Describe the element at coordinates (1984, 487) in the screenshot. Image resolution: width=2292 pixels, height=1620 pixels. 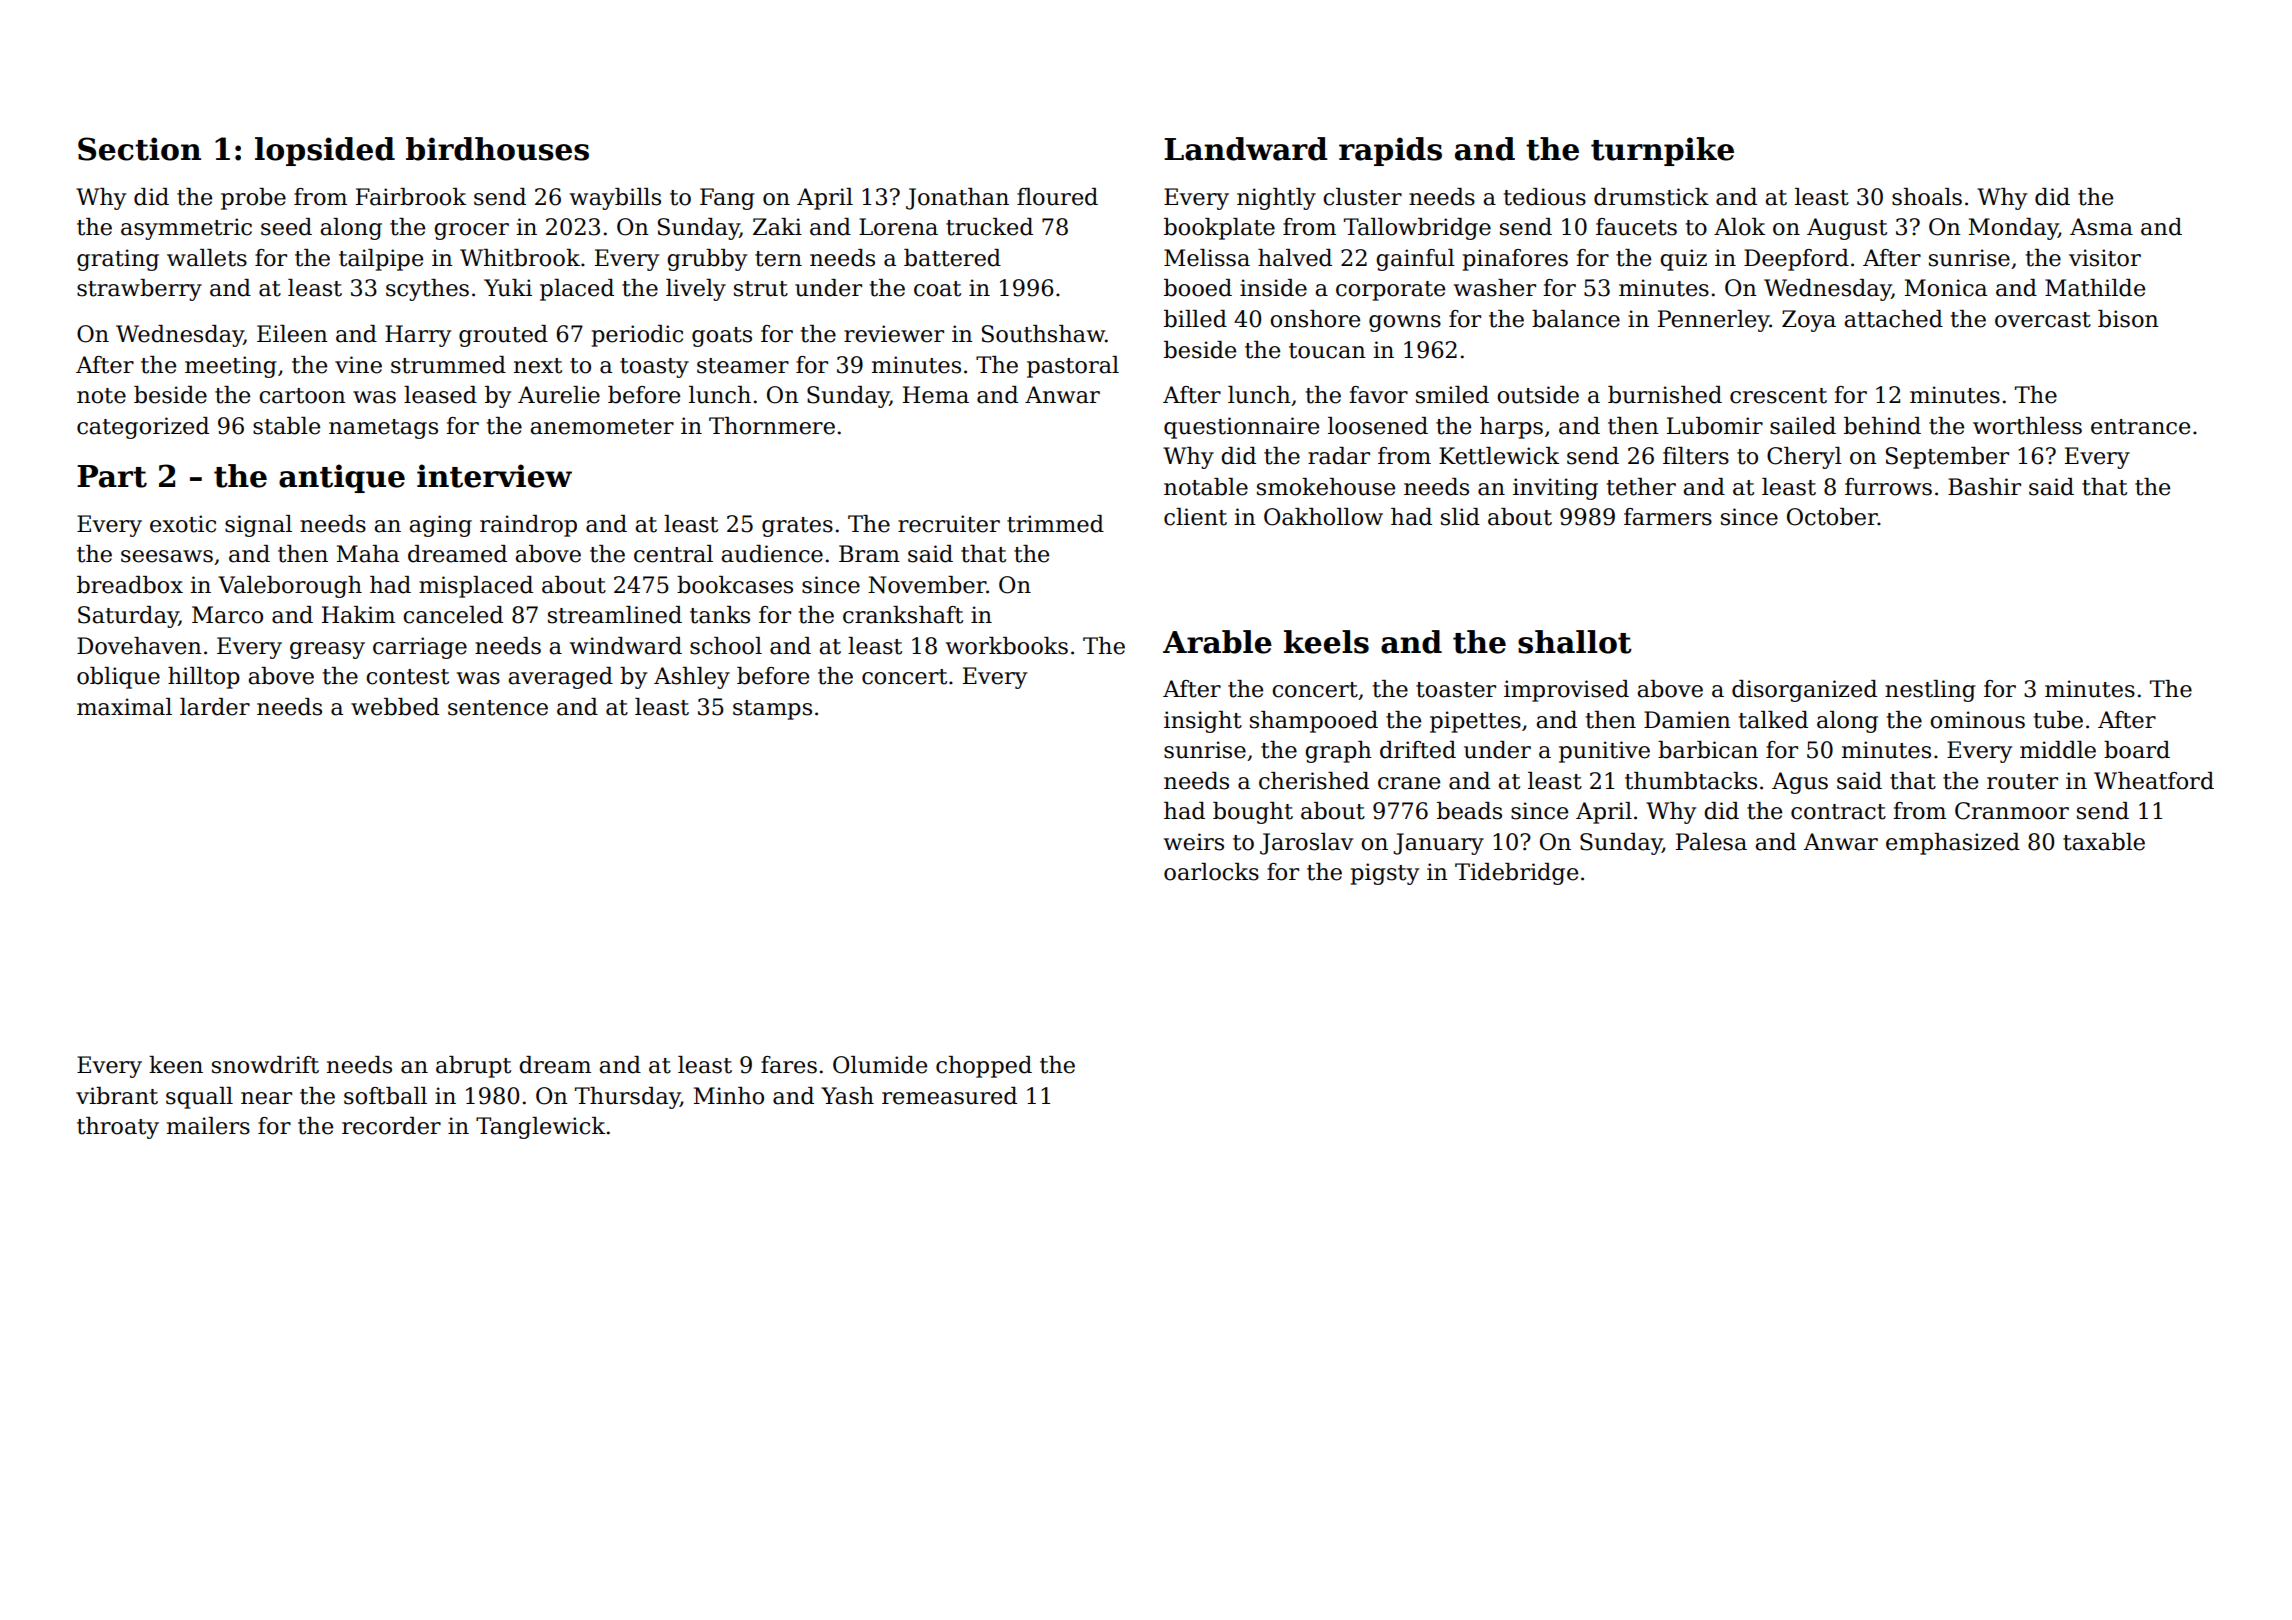
I see `Bashir` at that location.
